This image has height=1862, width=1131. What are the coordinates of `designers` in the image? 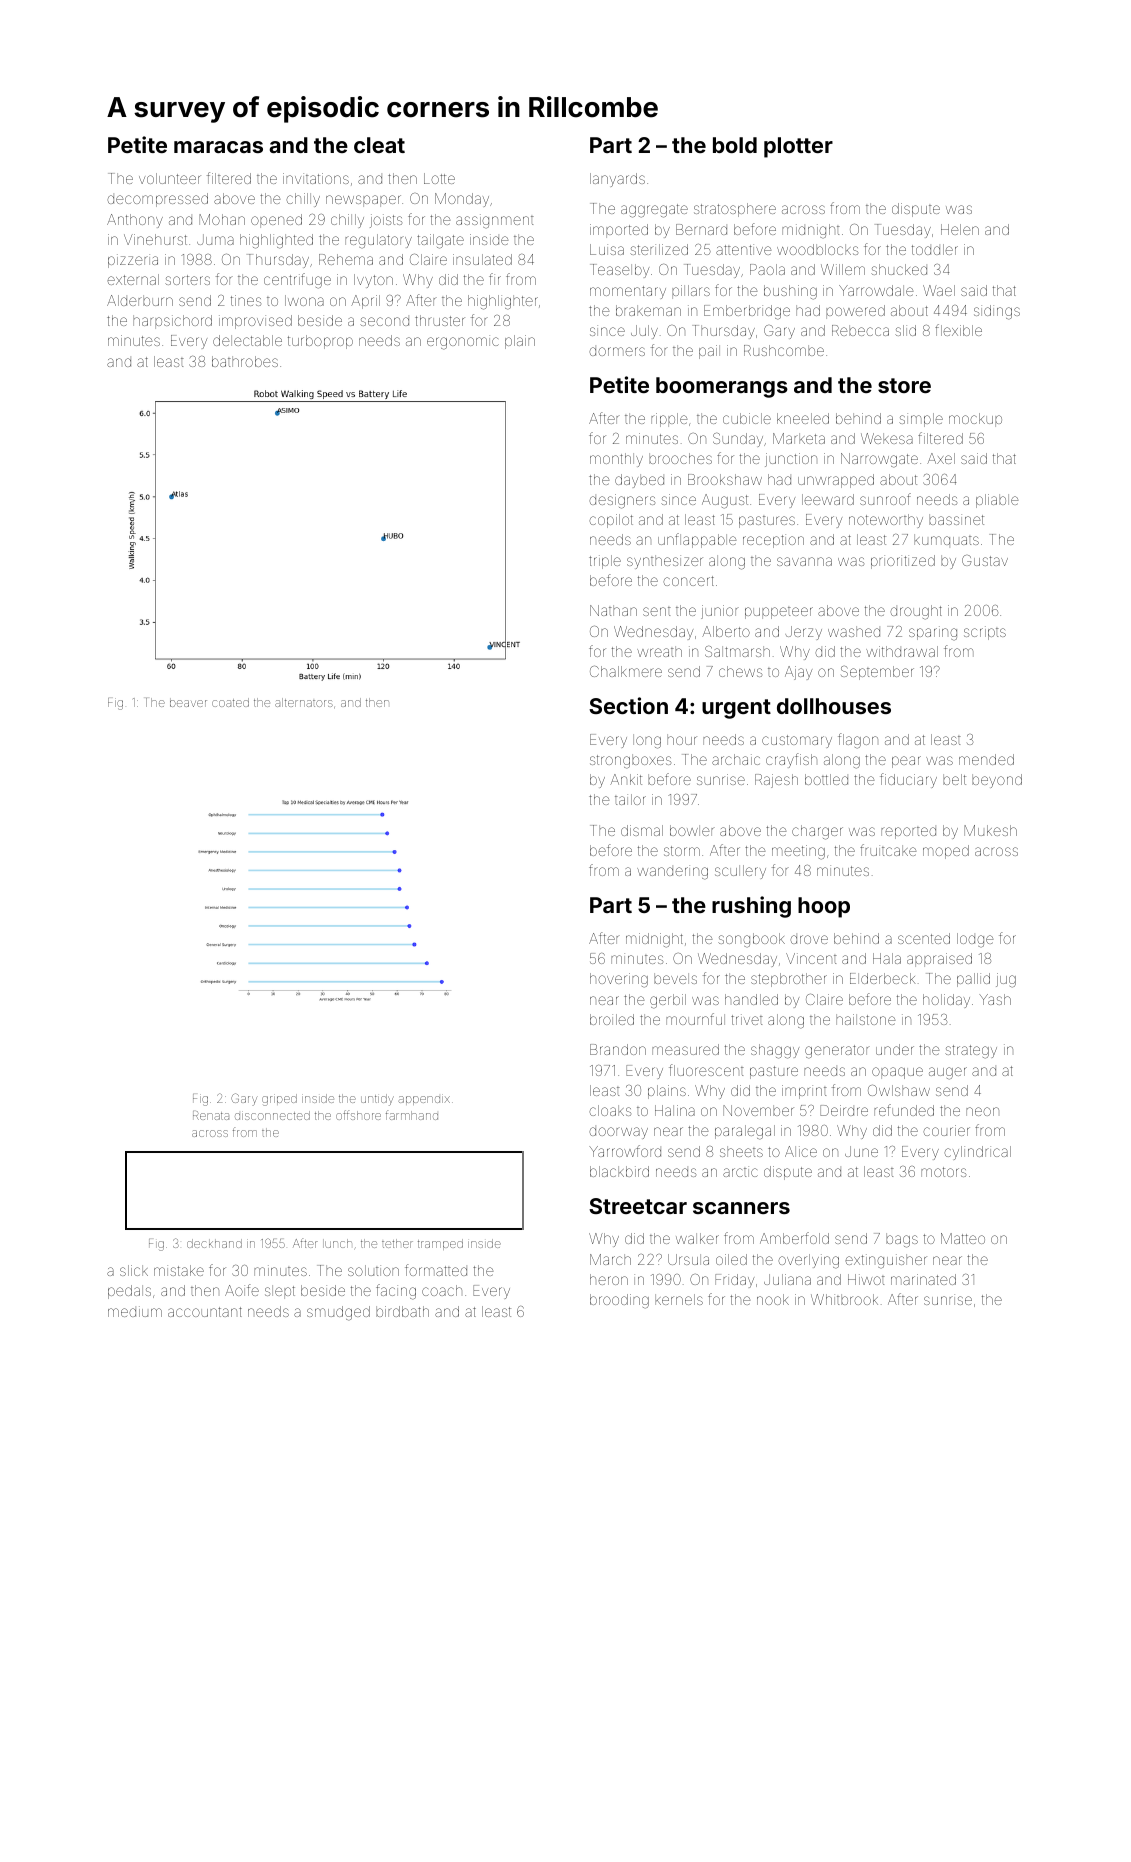 It's located at (622, 501).
